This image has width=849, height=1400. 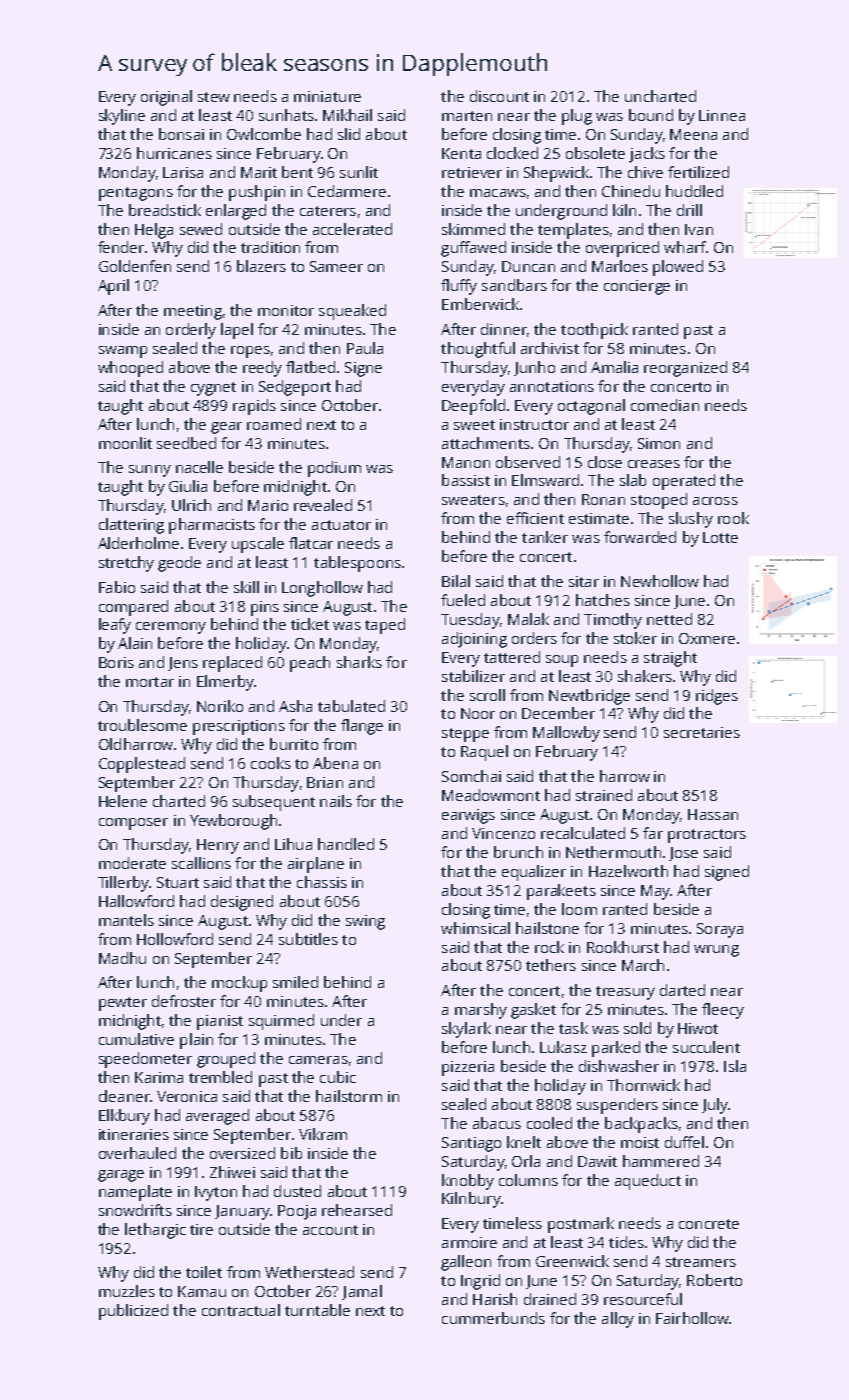 I want to click on publicized, so click(x=133, y=1312).
